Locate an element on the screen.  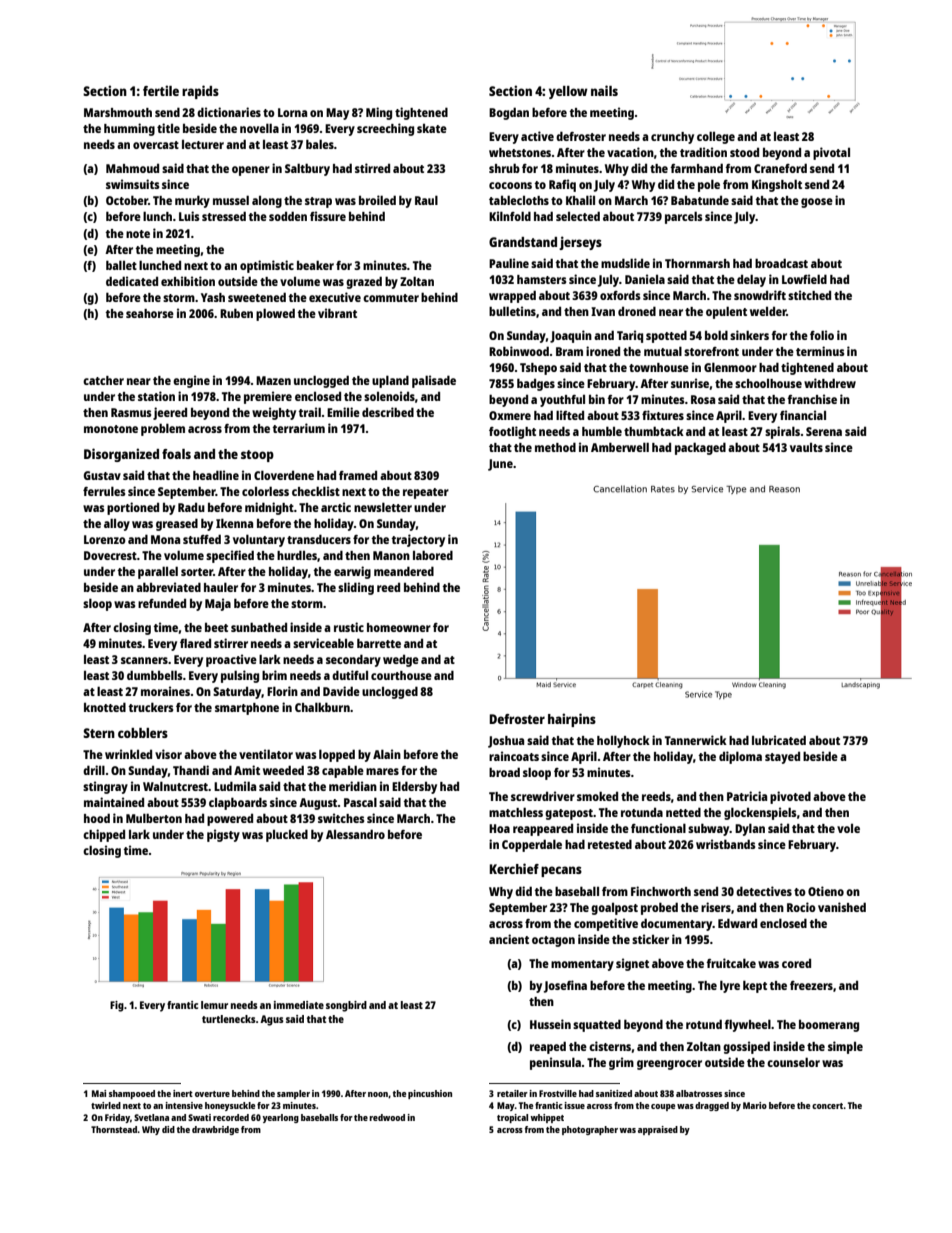
vaults is located at coordinates (806, 447).
